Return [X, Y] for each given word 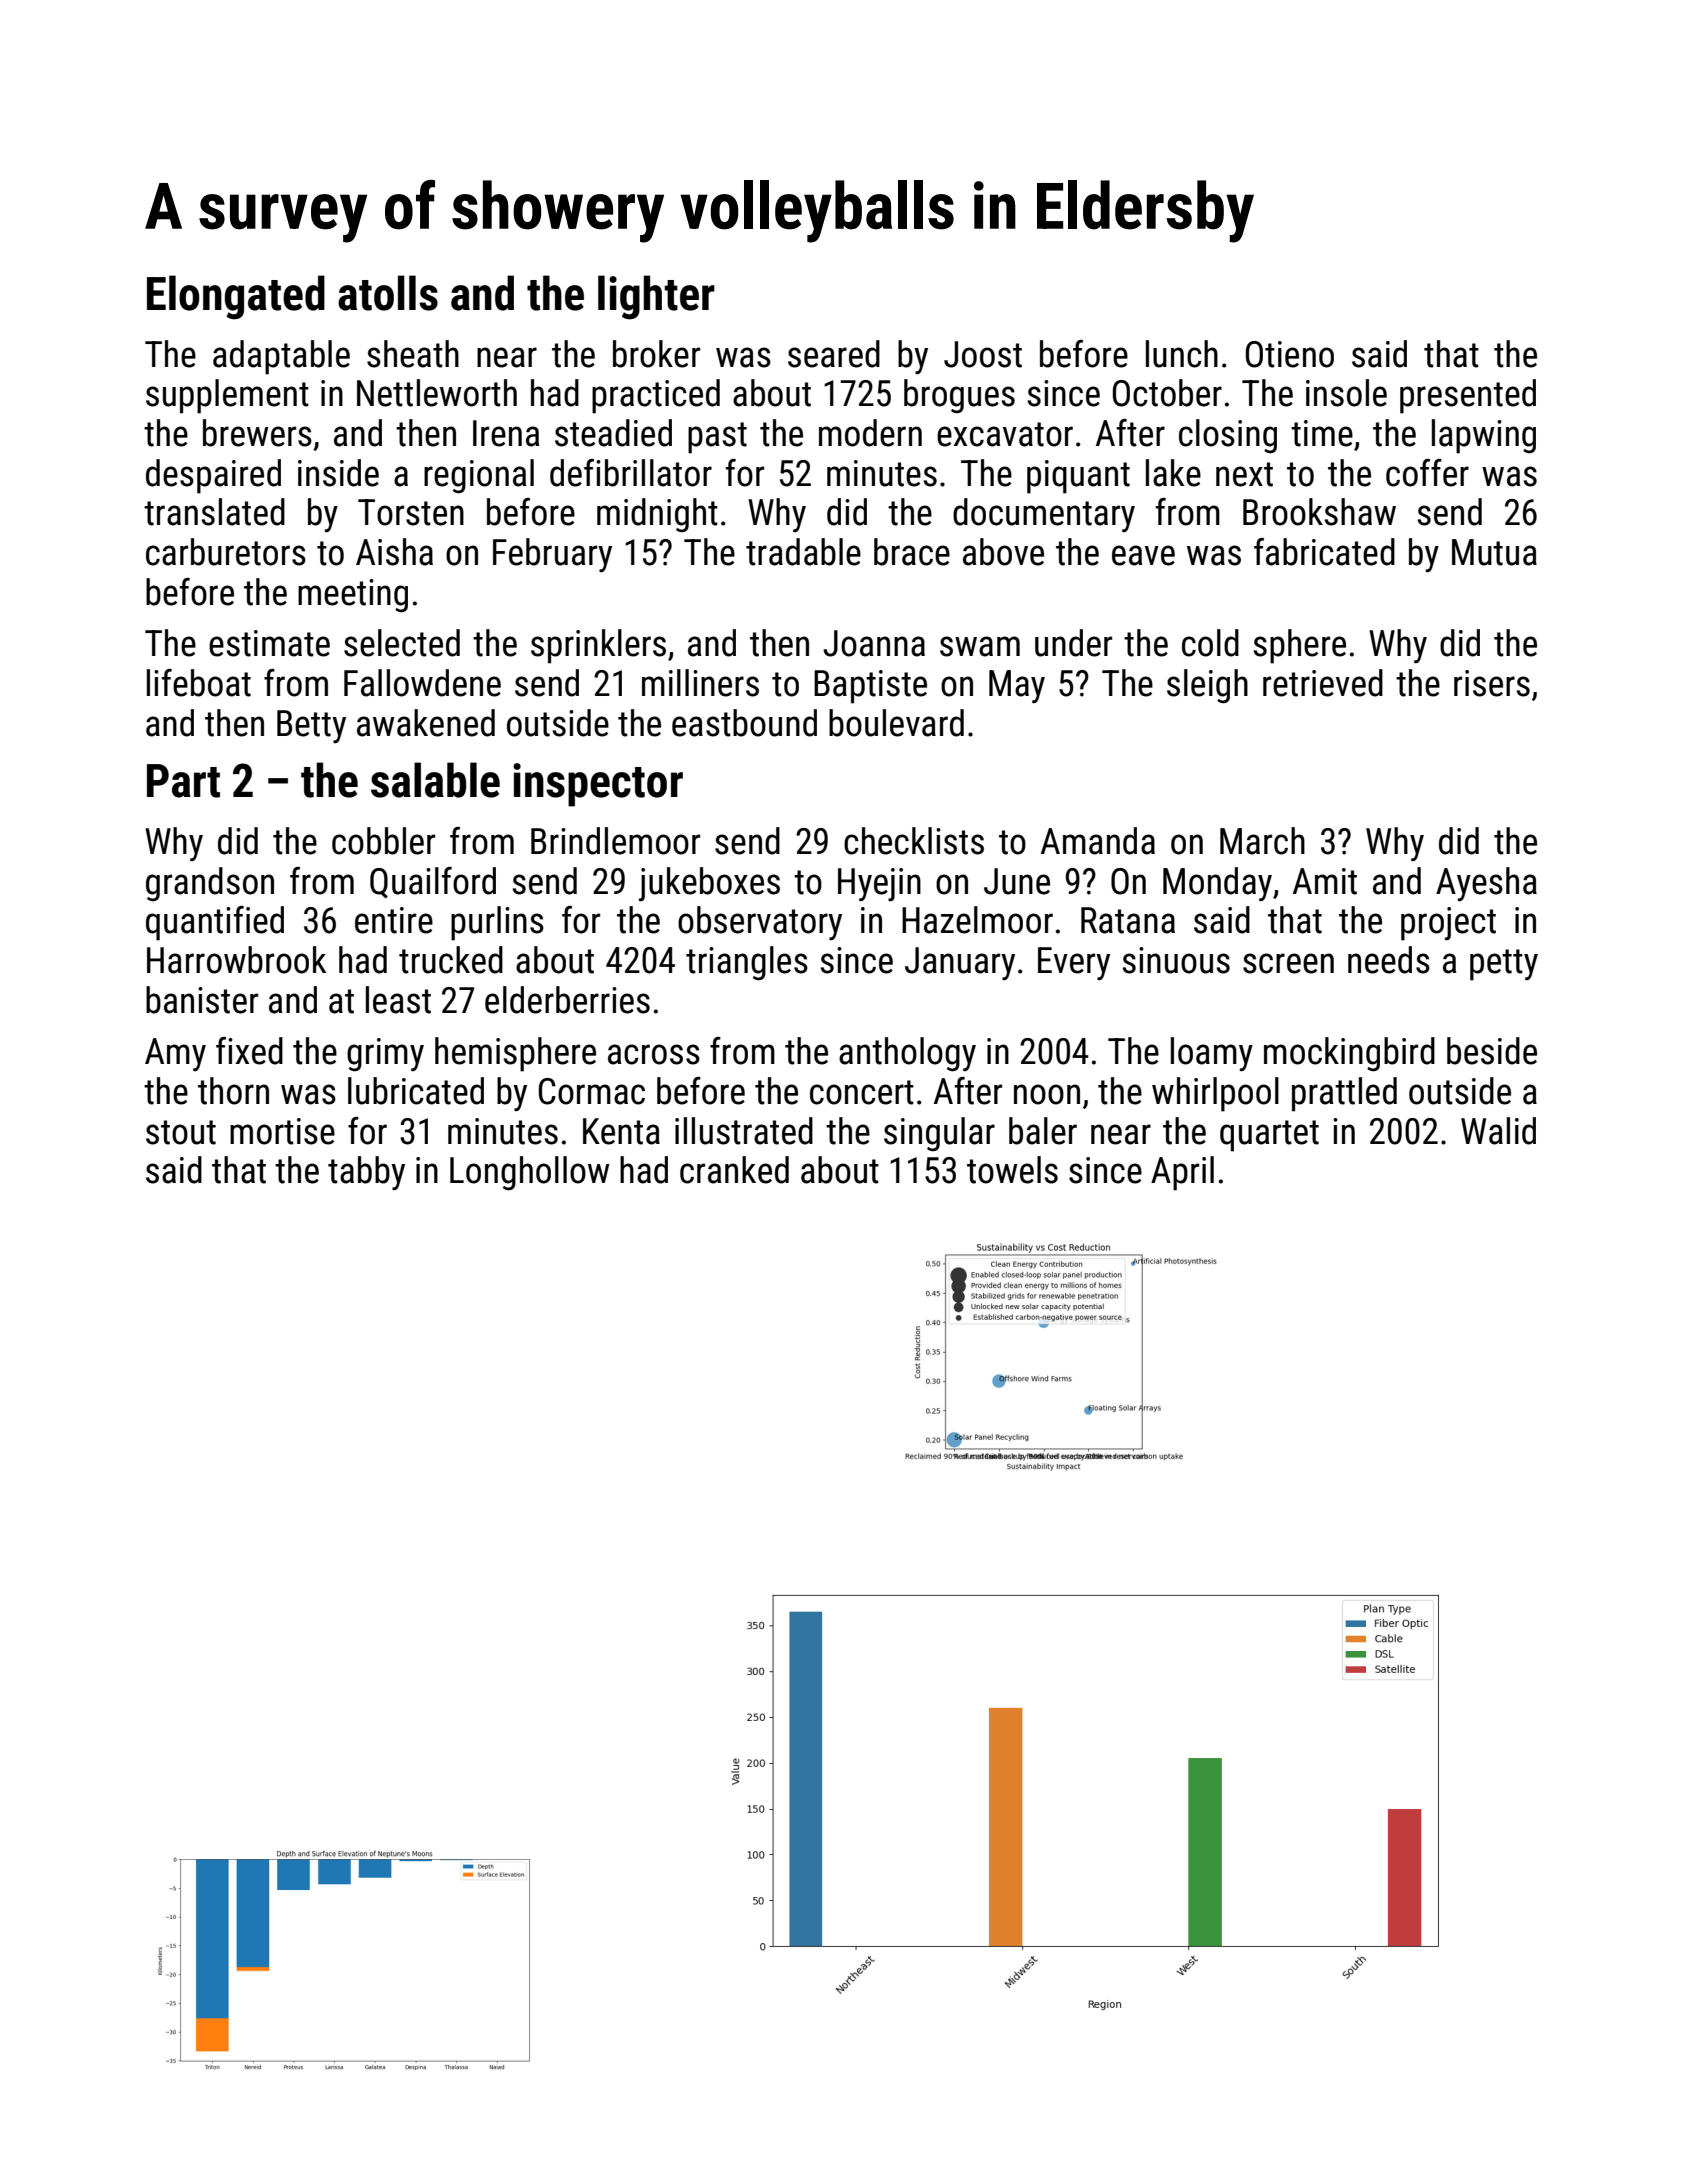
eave [1143, 555]
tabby [366, 1173]
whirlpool [1215, 1094]
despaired [213, 476]
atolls [388, 293]
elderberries [567, 1000]
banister [202, 1000]
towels [1012, 1170]
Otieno [1290, 354]
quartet [1269, 1136]
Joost [983, 354]
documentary [1044, 515]
